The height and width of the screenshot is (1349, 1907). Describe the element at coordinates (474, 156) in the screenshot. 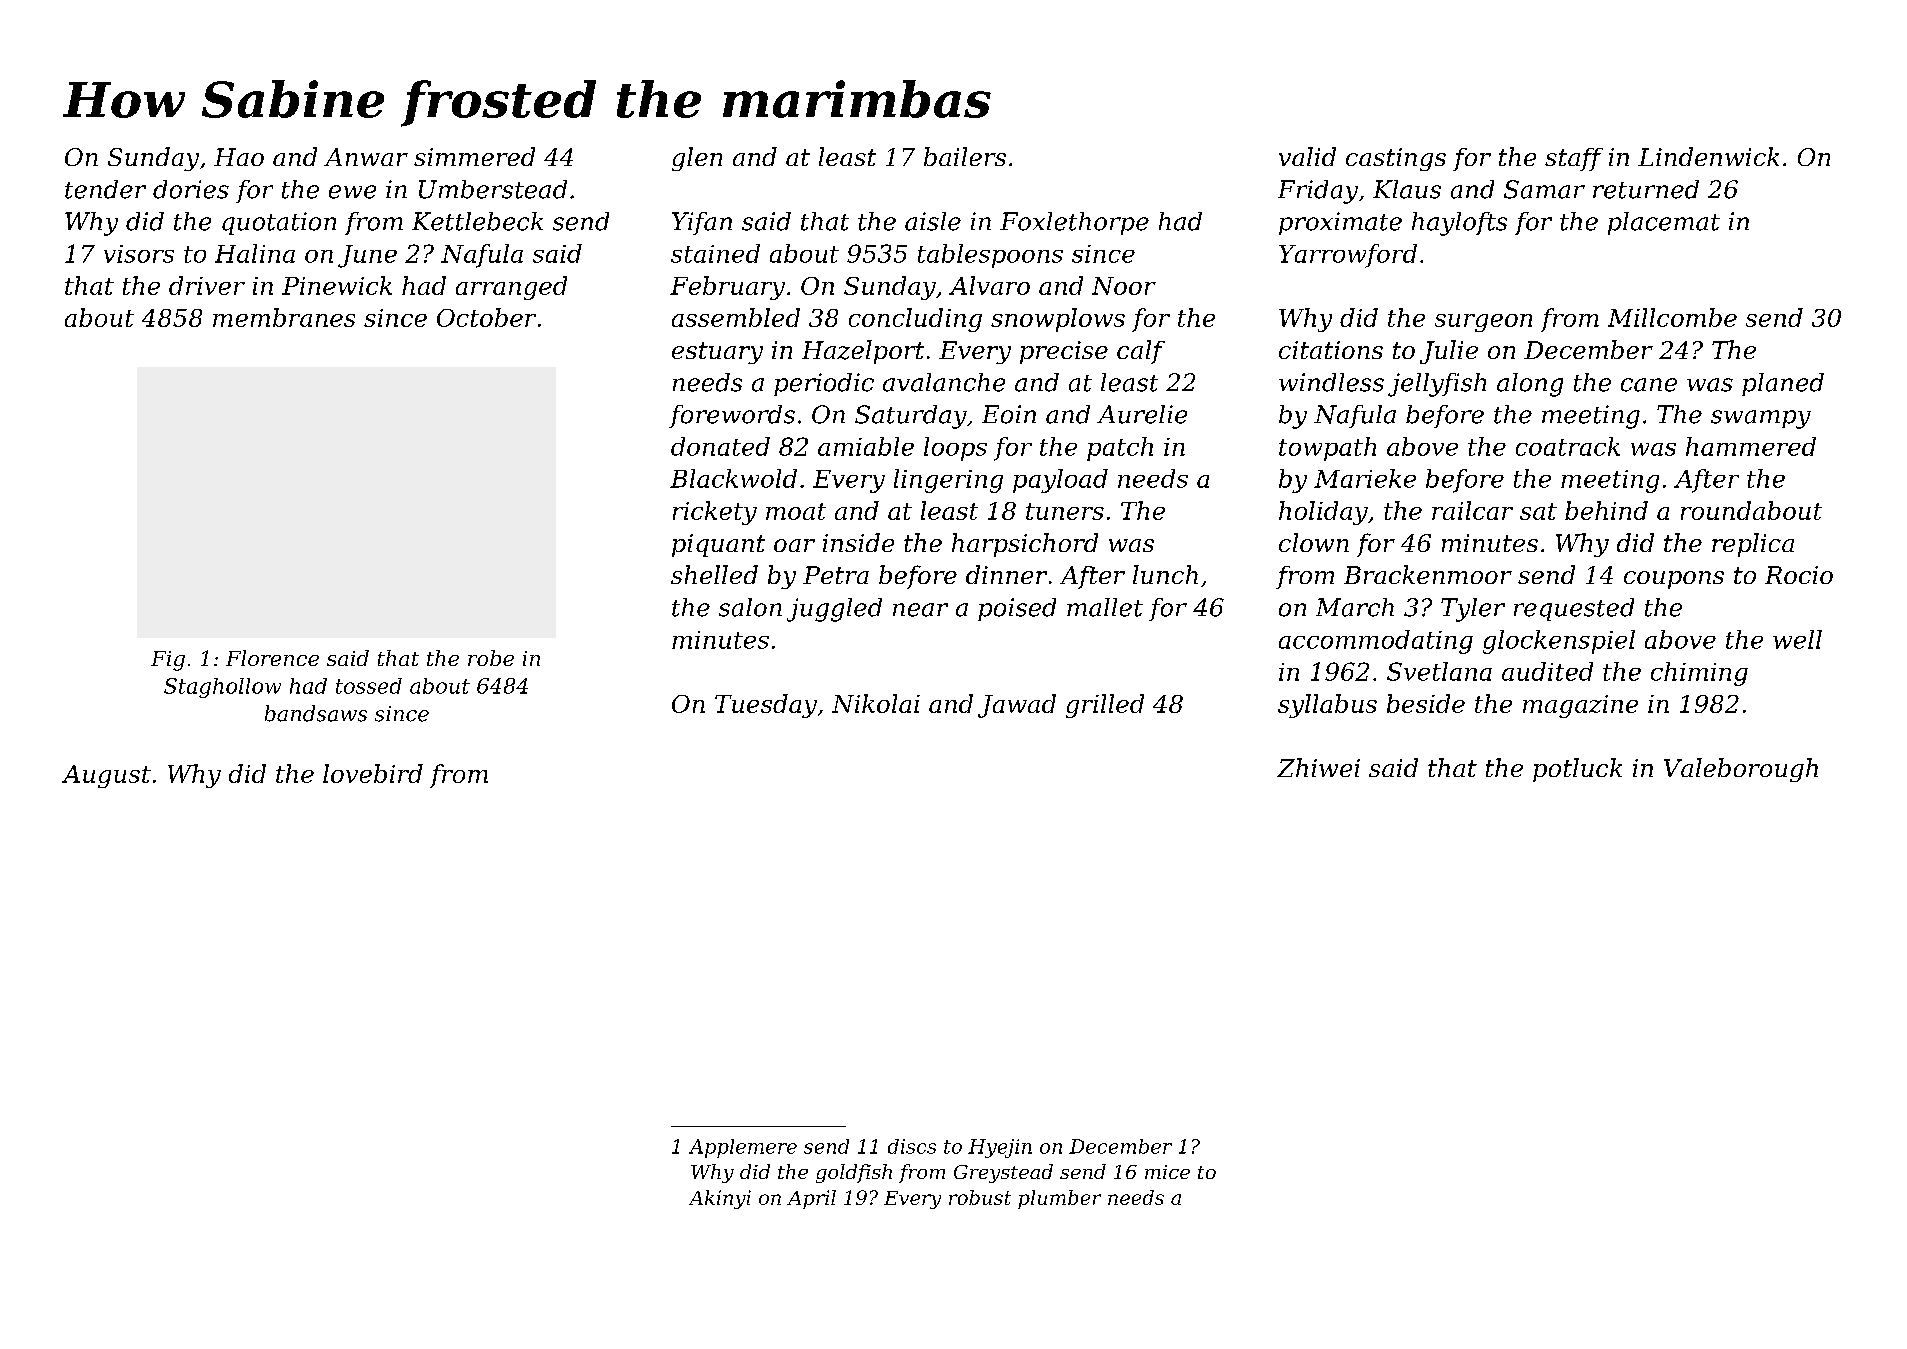

I see `simmered` at that location.
